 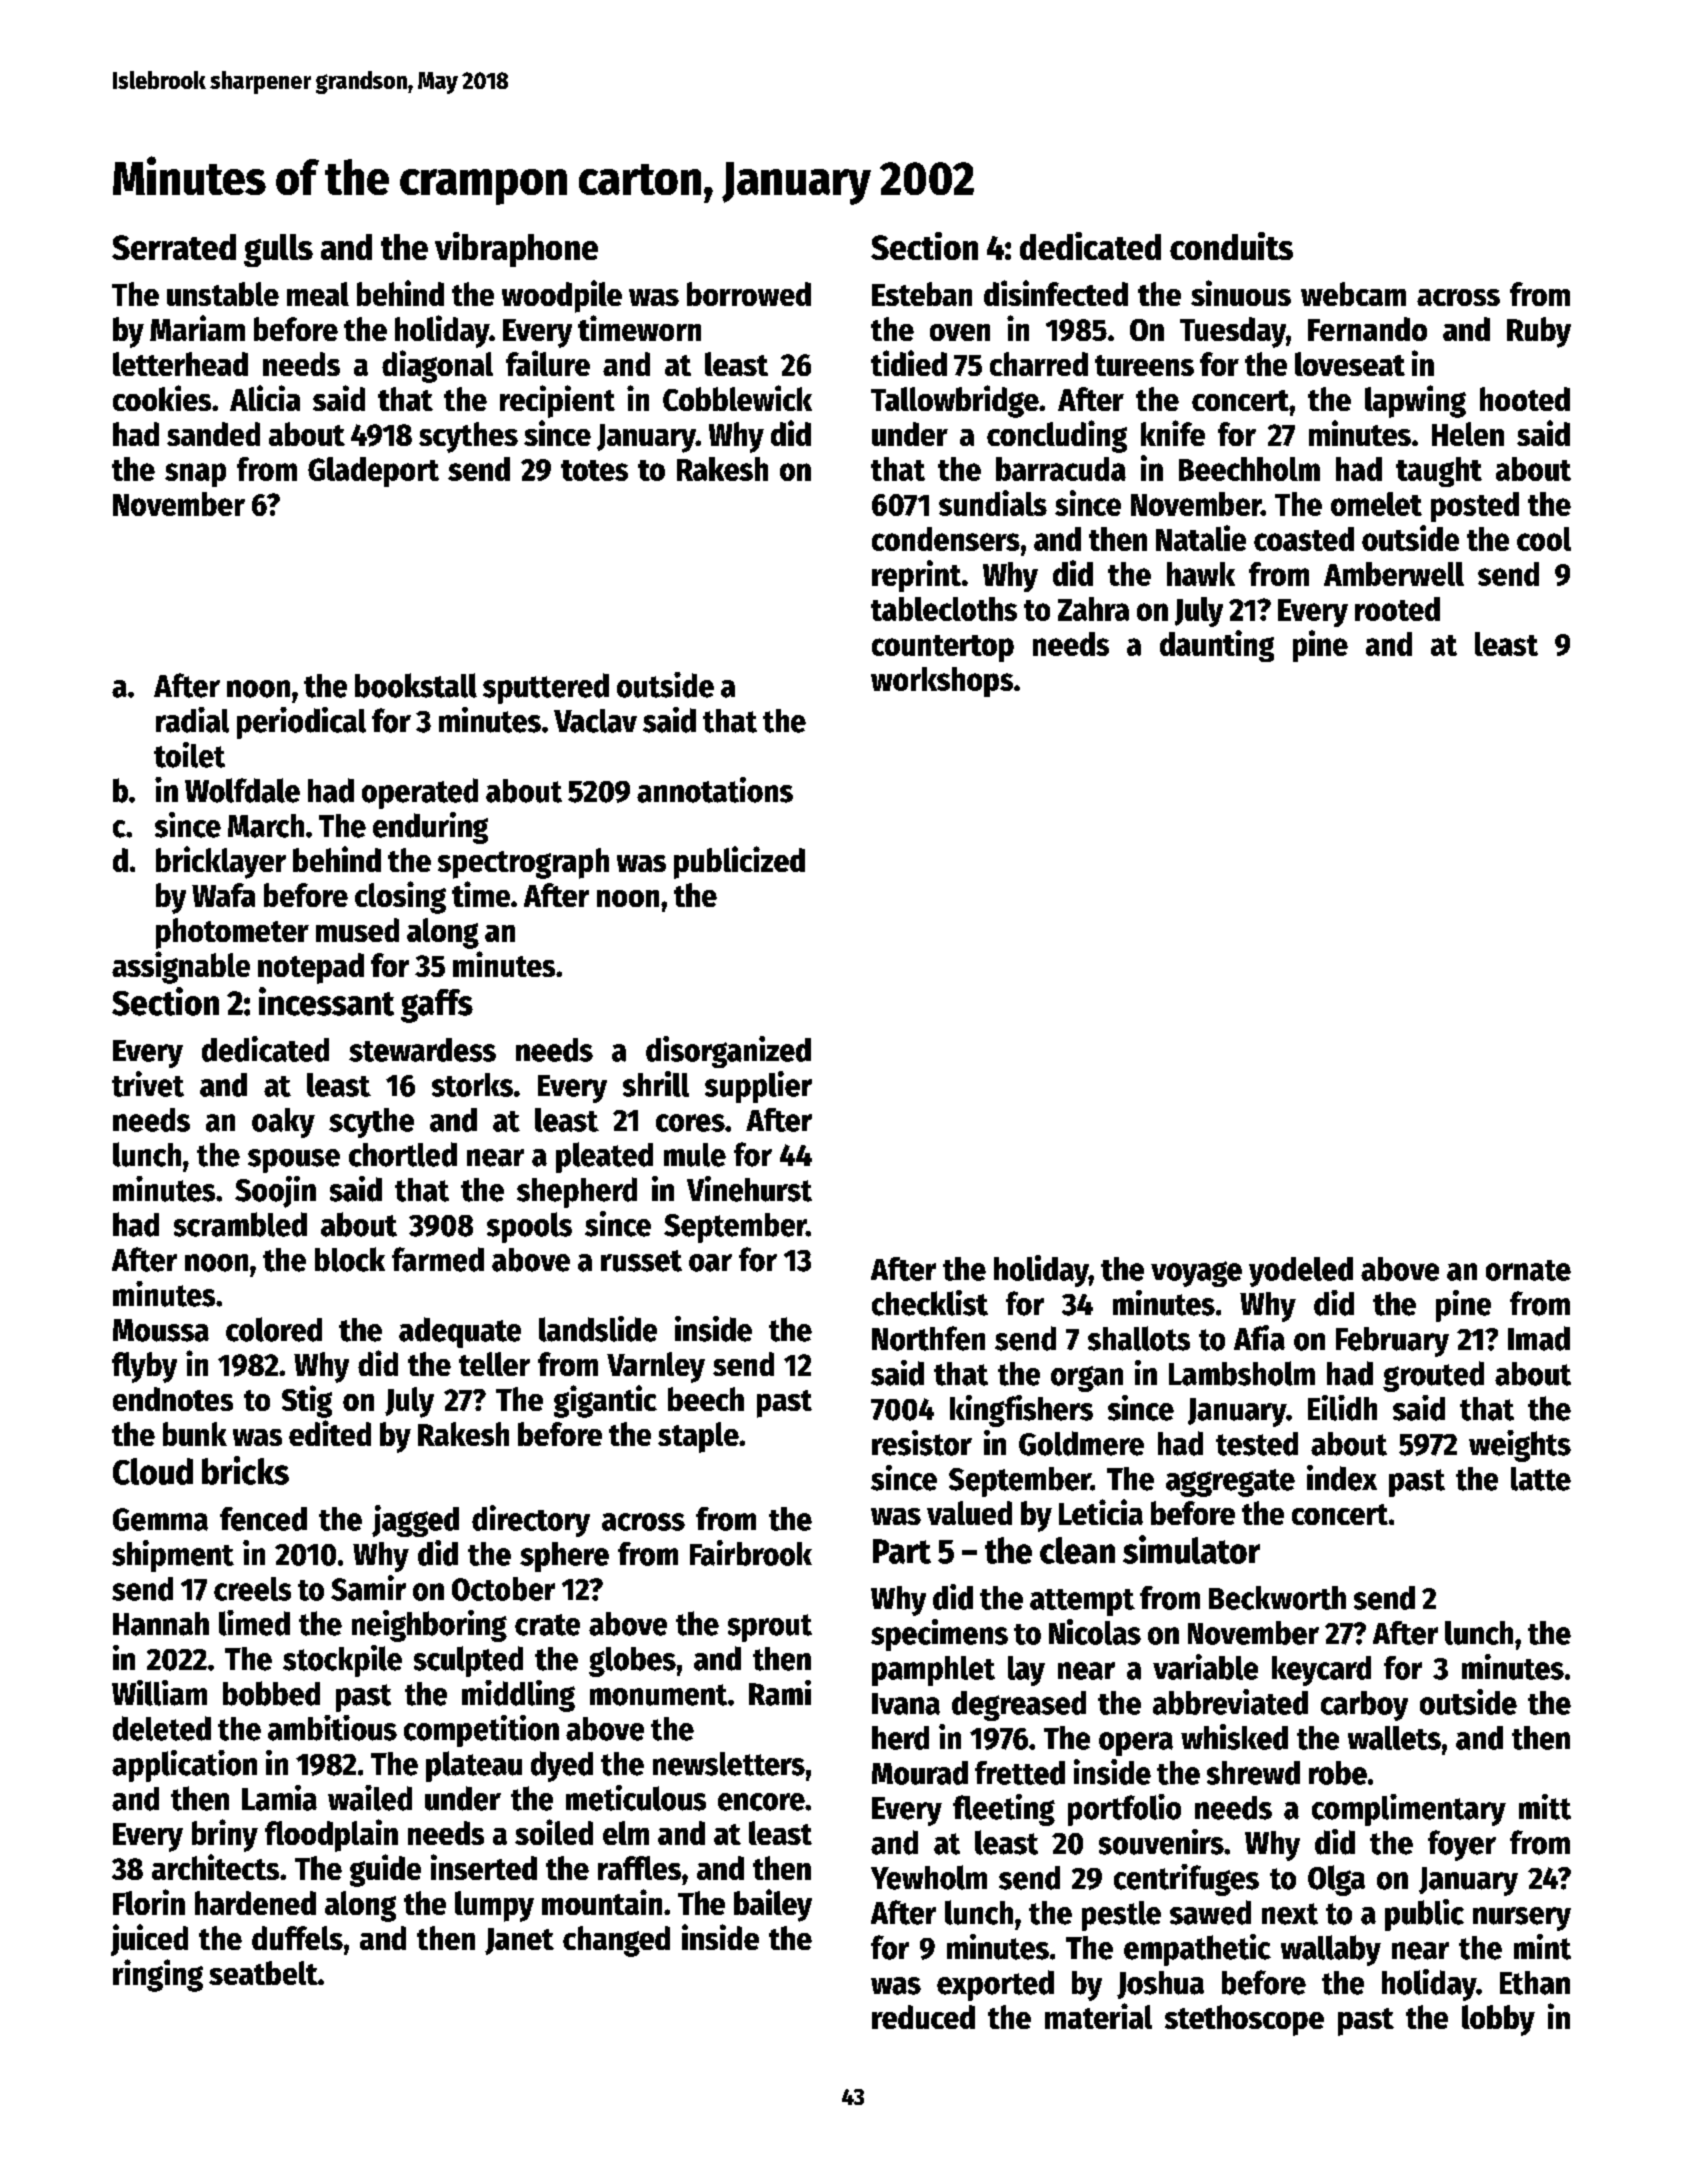 I want to click on stethoscope, so click(x=1244, y=2020).
